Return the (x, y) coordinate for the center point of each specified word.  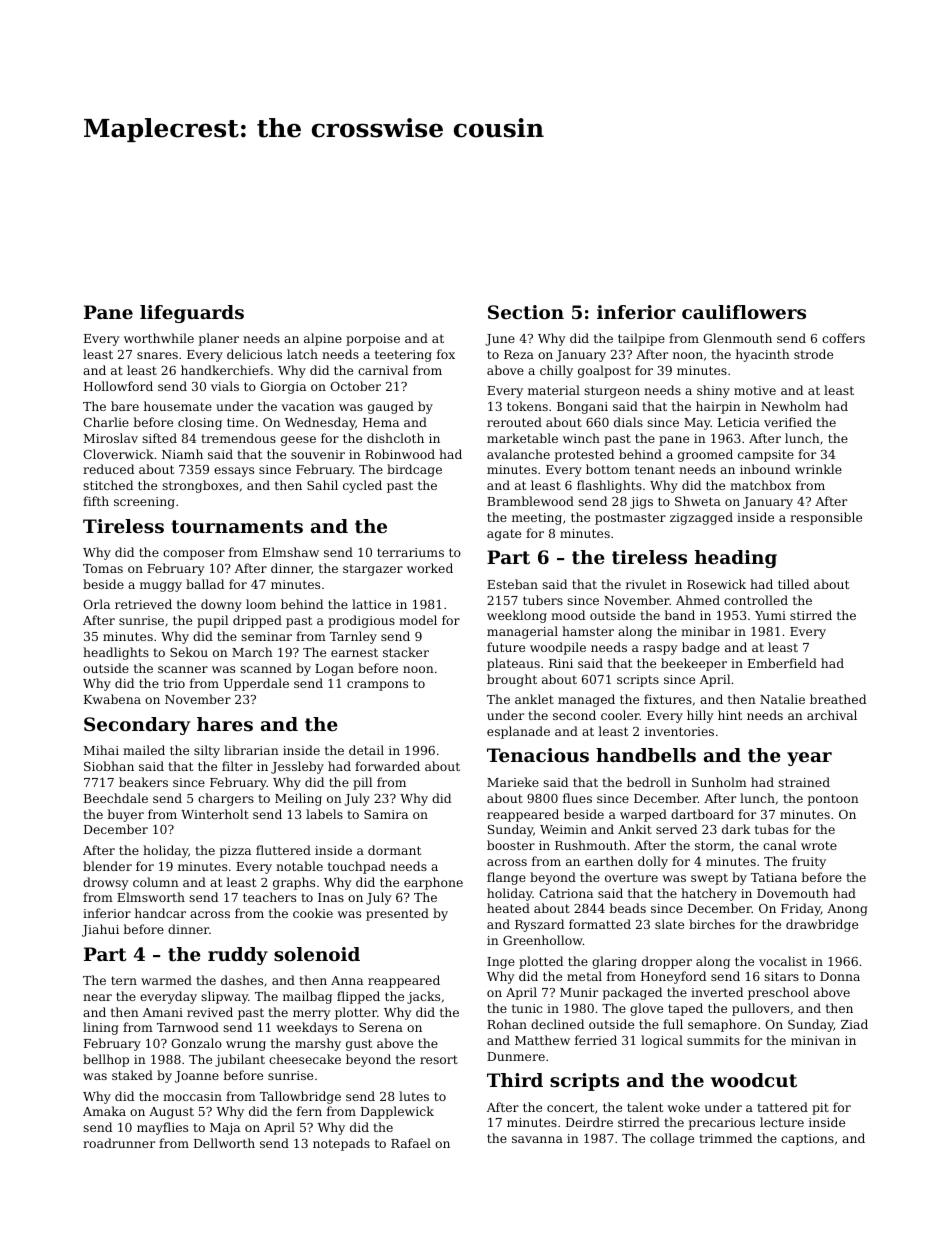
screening (144, 503)
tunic (527, 1008)
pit (820, 1109)
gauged (391, 407)
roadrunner (119, 1143)
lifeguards (192, 314)
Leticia (739, 422)
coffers (843, 338)
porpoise (373, 340)
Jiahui (100, 930)
